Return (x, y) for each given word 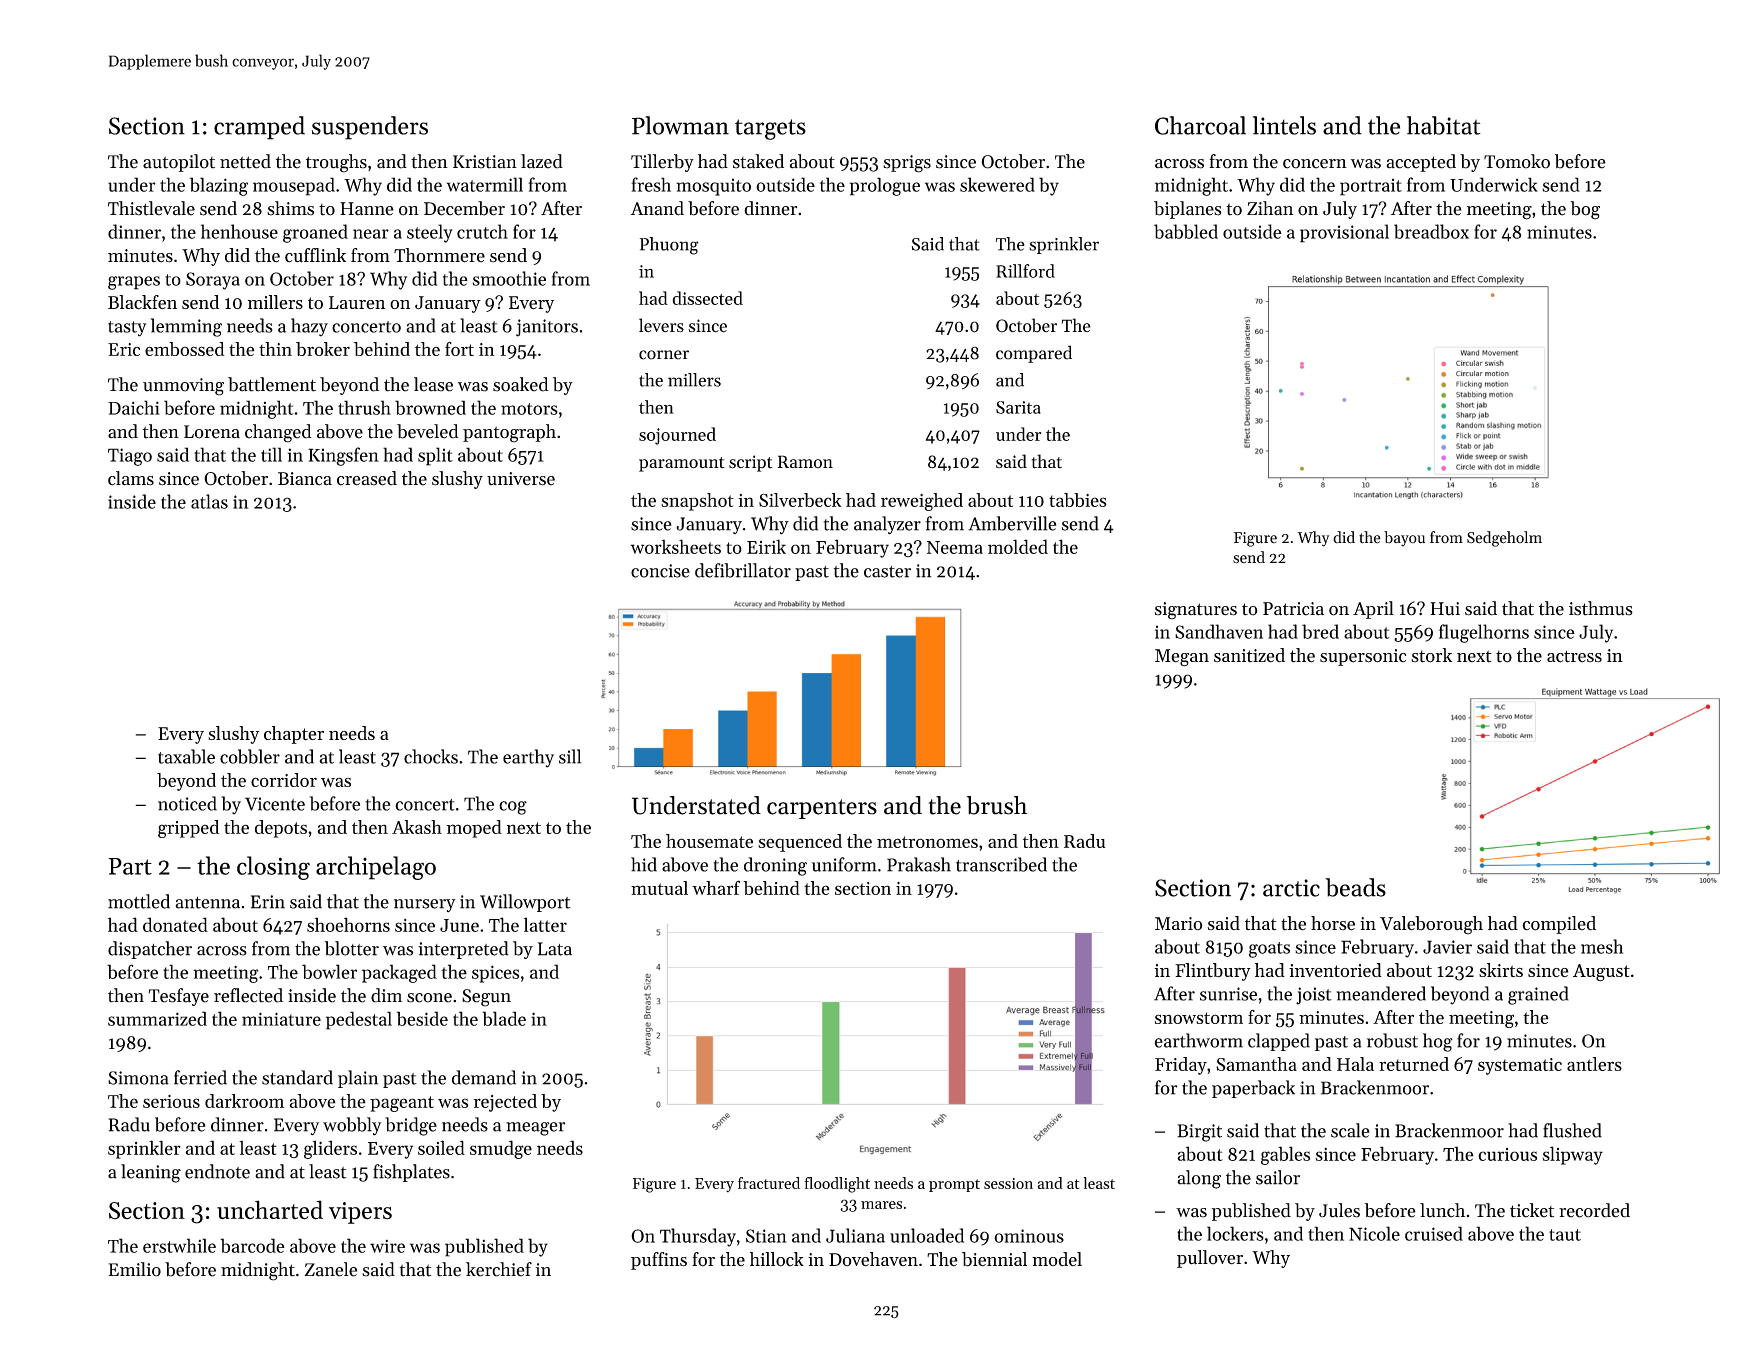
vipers (360, 1213)
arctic (1291, 888)
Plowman (680, 125)
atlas (209, 501)
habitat (1444, 125)
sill (570, 756)
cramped (259, 128)
